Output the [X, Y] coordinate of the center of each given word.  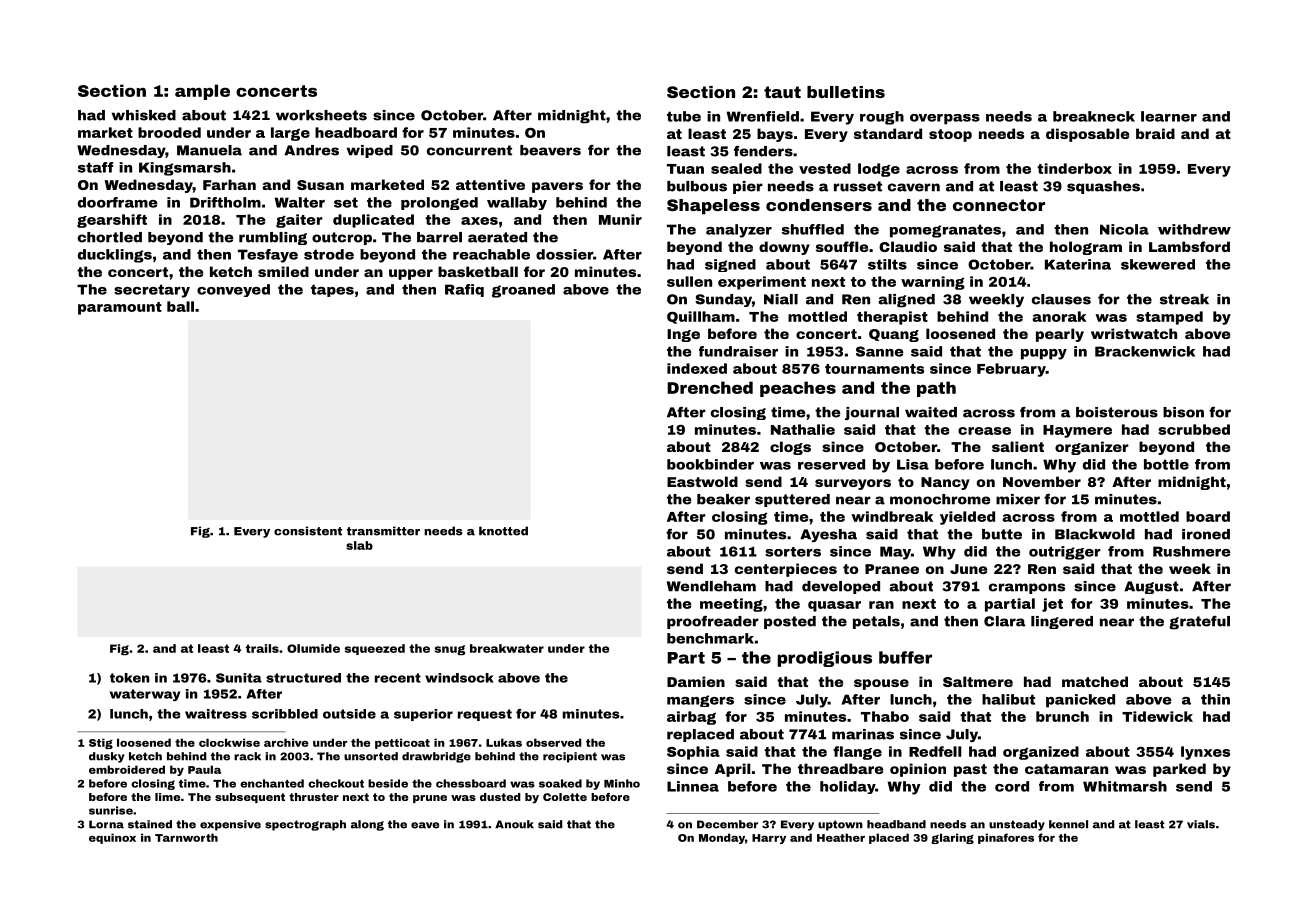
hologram [1086, 248]
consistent [308, 531]
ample [202, 92]
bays [775, 135]
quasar [834, 606]
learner [1169, 116]
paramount [120, 308]
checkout [336, 783]
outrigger [1065, 553]
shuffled [813, 229]
